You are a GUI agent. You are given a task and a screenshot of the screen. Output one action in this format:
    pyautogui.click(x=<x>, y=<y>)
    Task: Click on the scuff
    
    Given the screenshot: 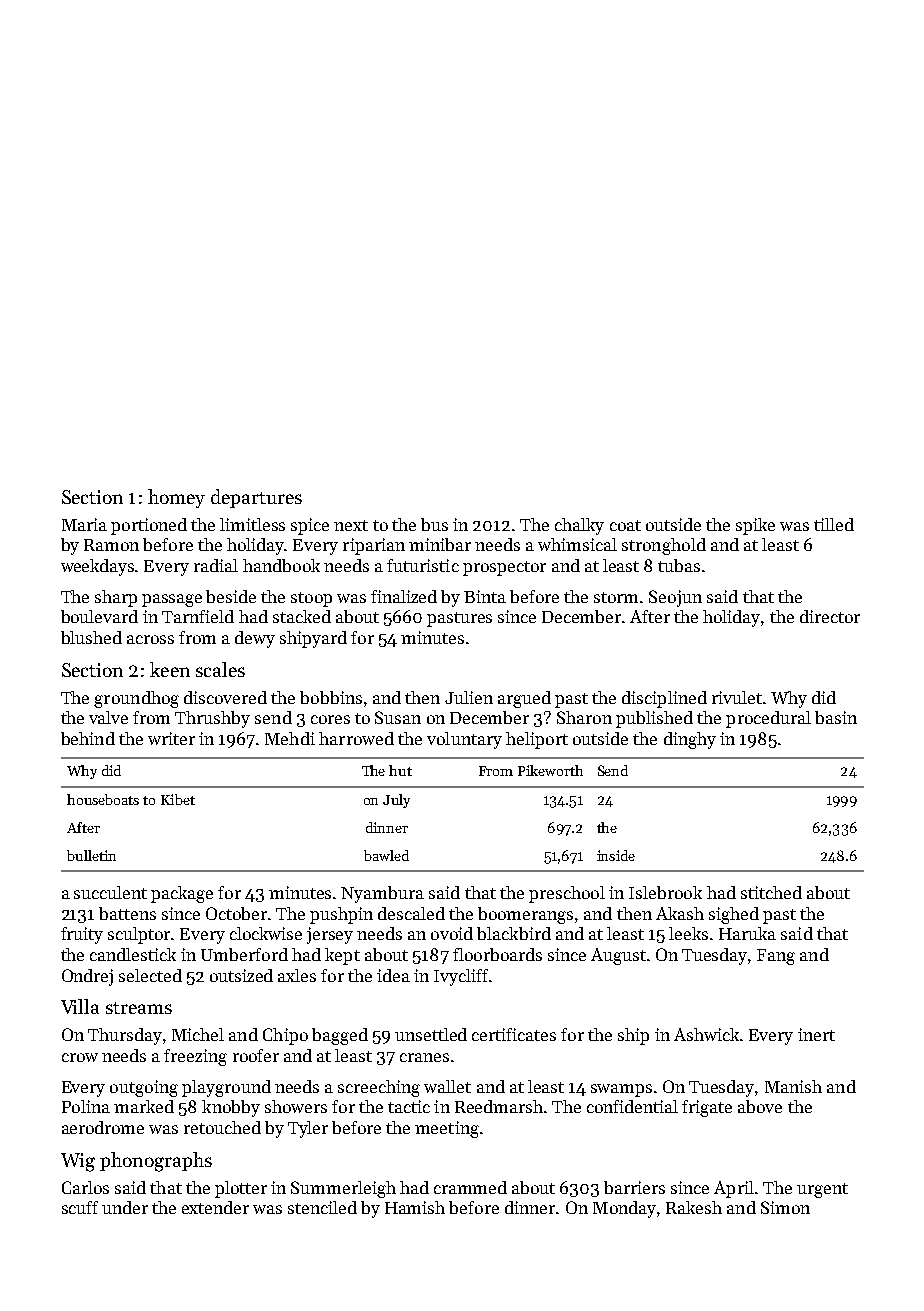 What is the action you would take?
    pyautogui.click(x=80, y=1207)
